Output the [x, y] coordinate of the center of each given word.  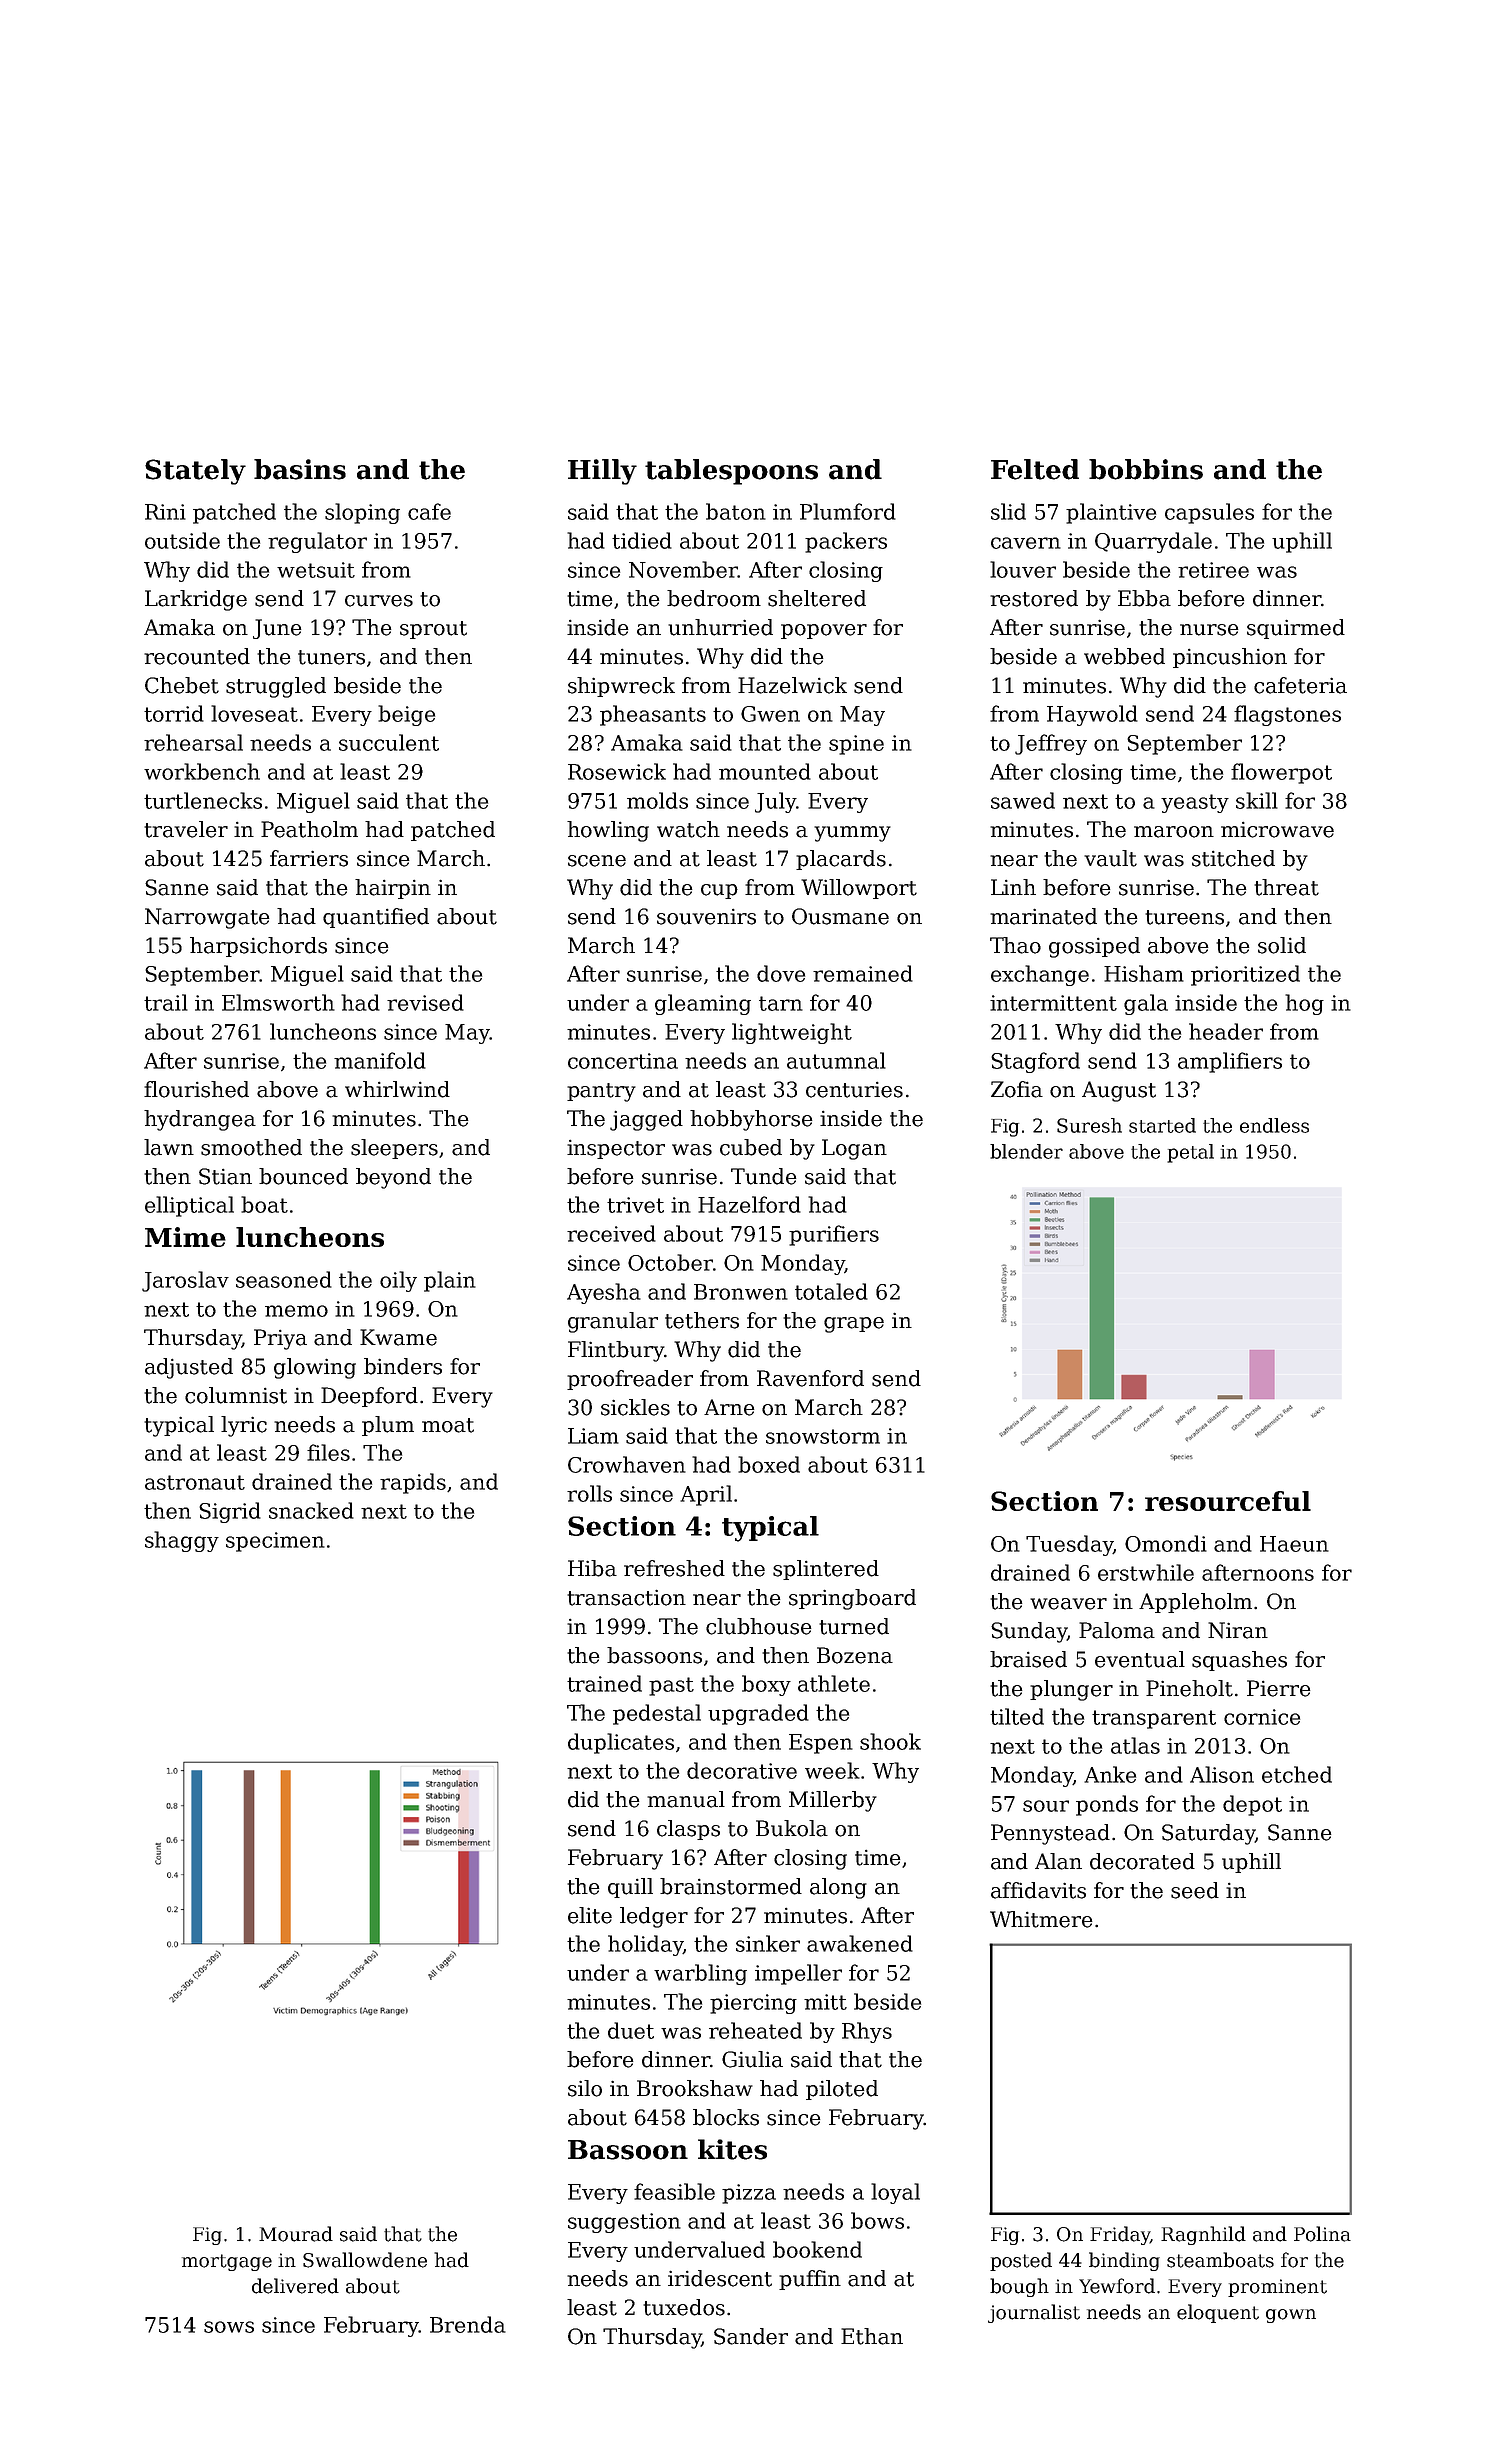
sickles [635, 1407]
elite [590, 1915]
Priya [280, 1339]
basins [300, 469]
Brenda [468, 2324]
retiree [1213, 570]
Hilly [602, 472]
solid [1282, 945]
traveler [186, 829]
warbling [700, 1974]
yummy [852, 834]
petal [1190, 1153]
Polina [1322, 2234]
